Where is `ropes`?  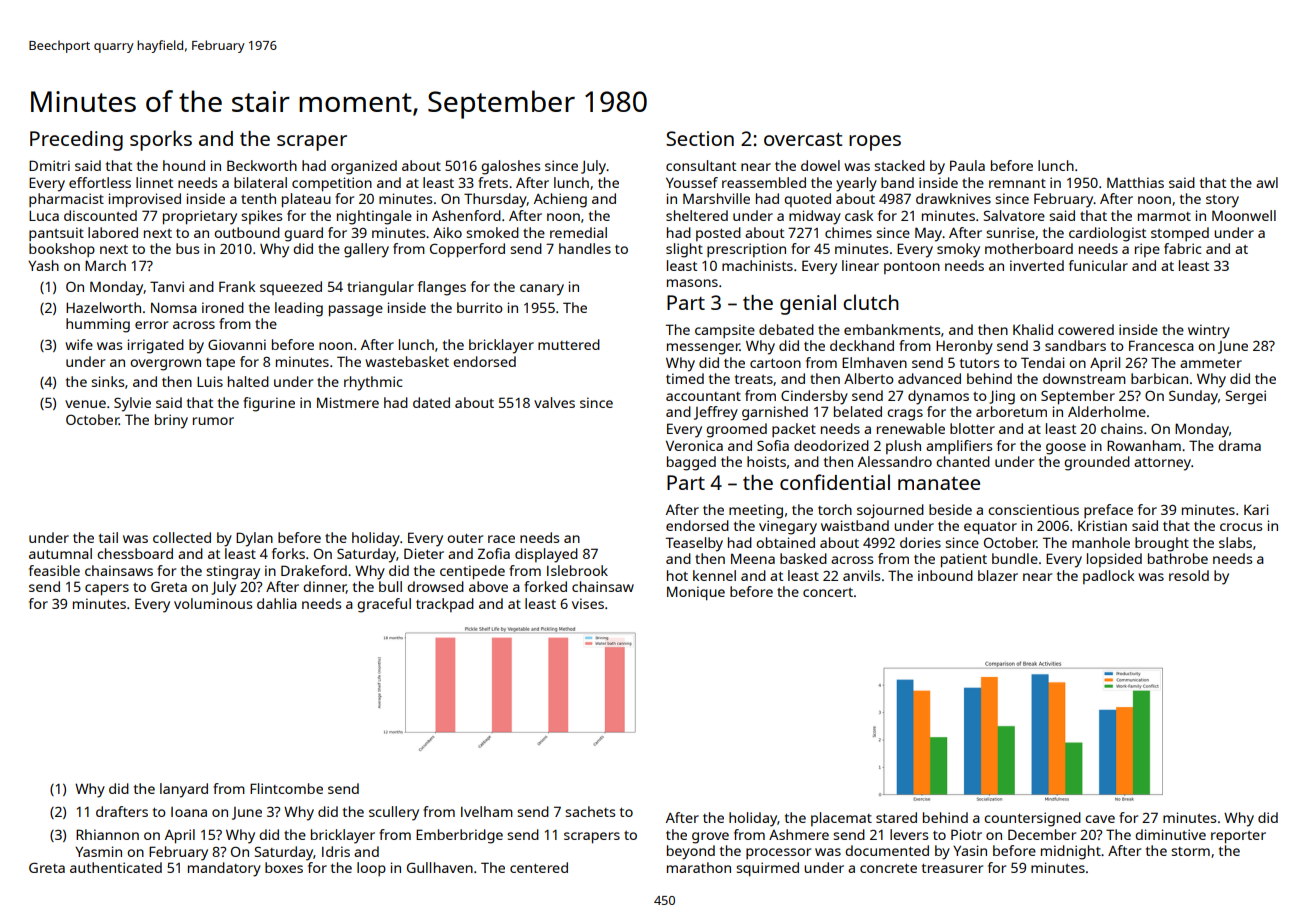 ropes is located at coordinates (875, 143).
